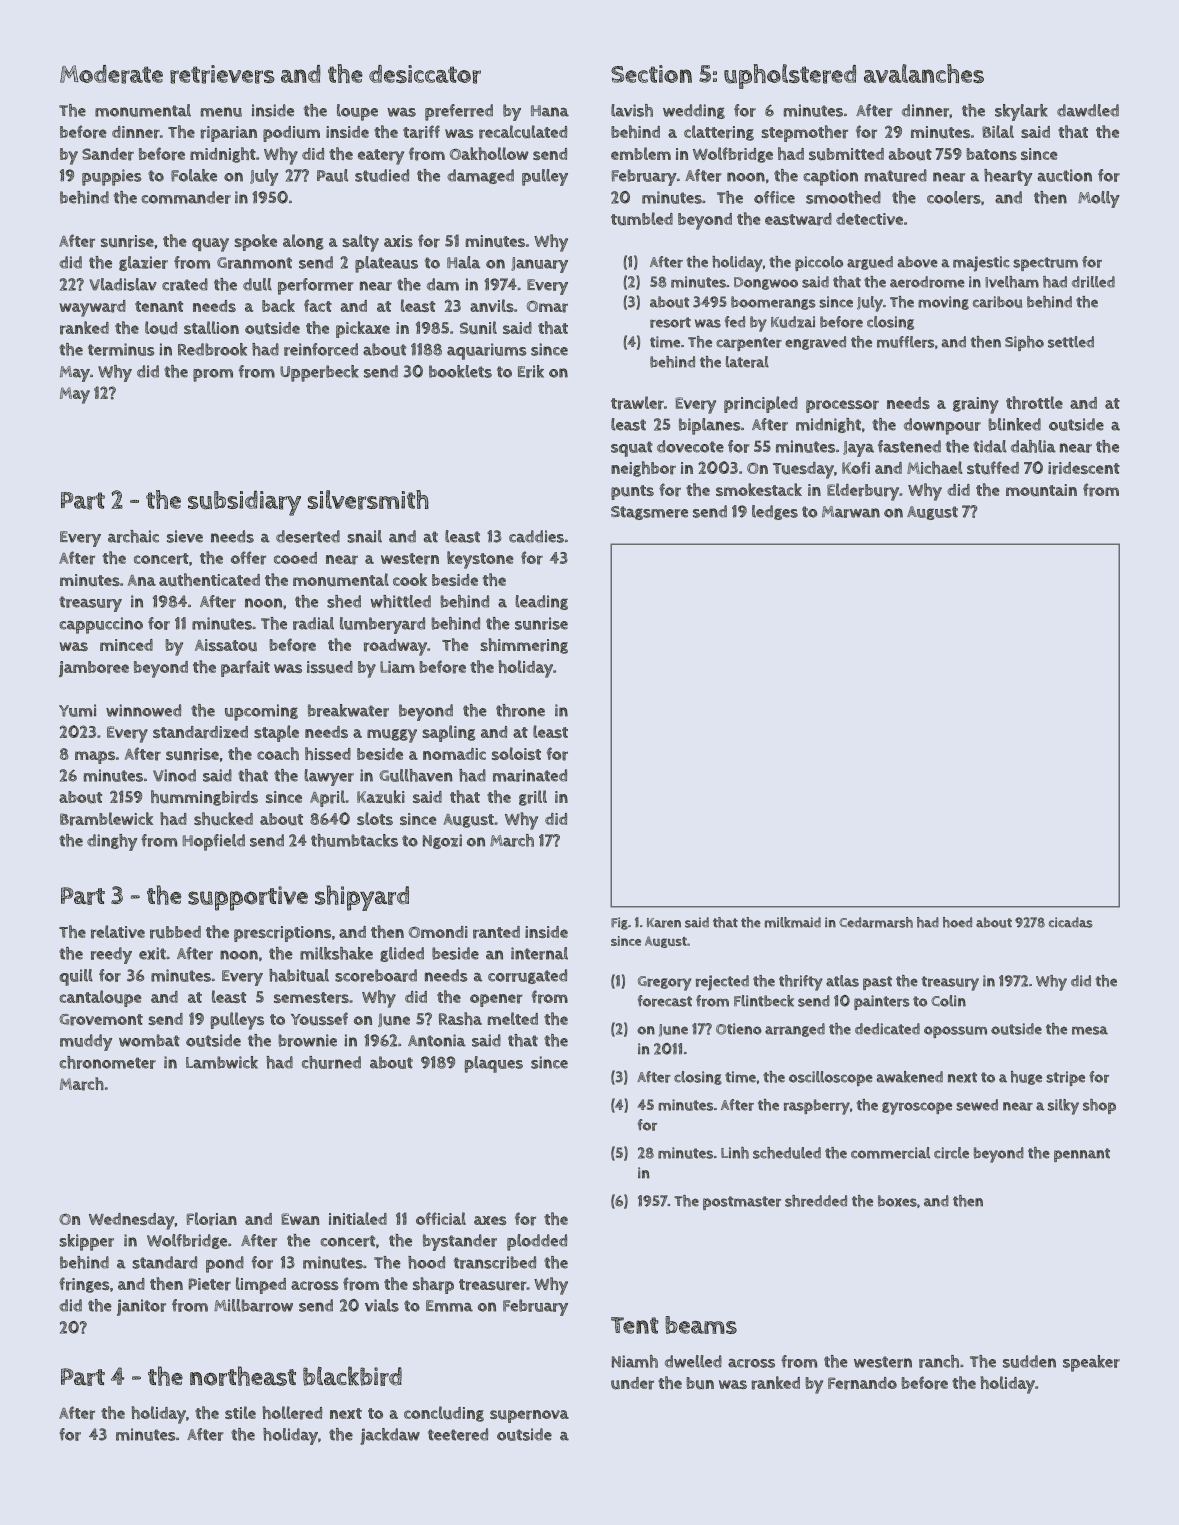 The height and width of the page is (1525, 1179). Describe the element at coordinates (804, 133) in the page. I see `stepmother` at that location.
